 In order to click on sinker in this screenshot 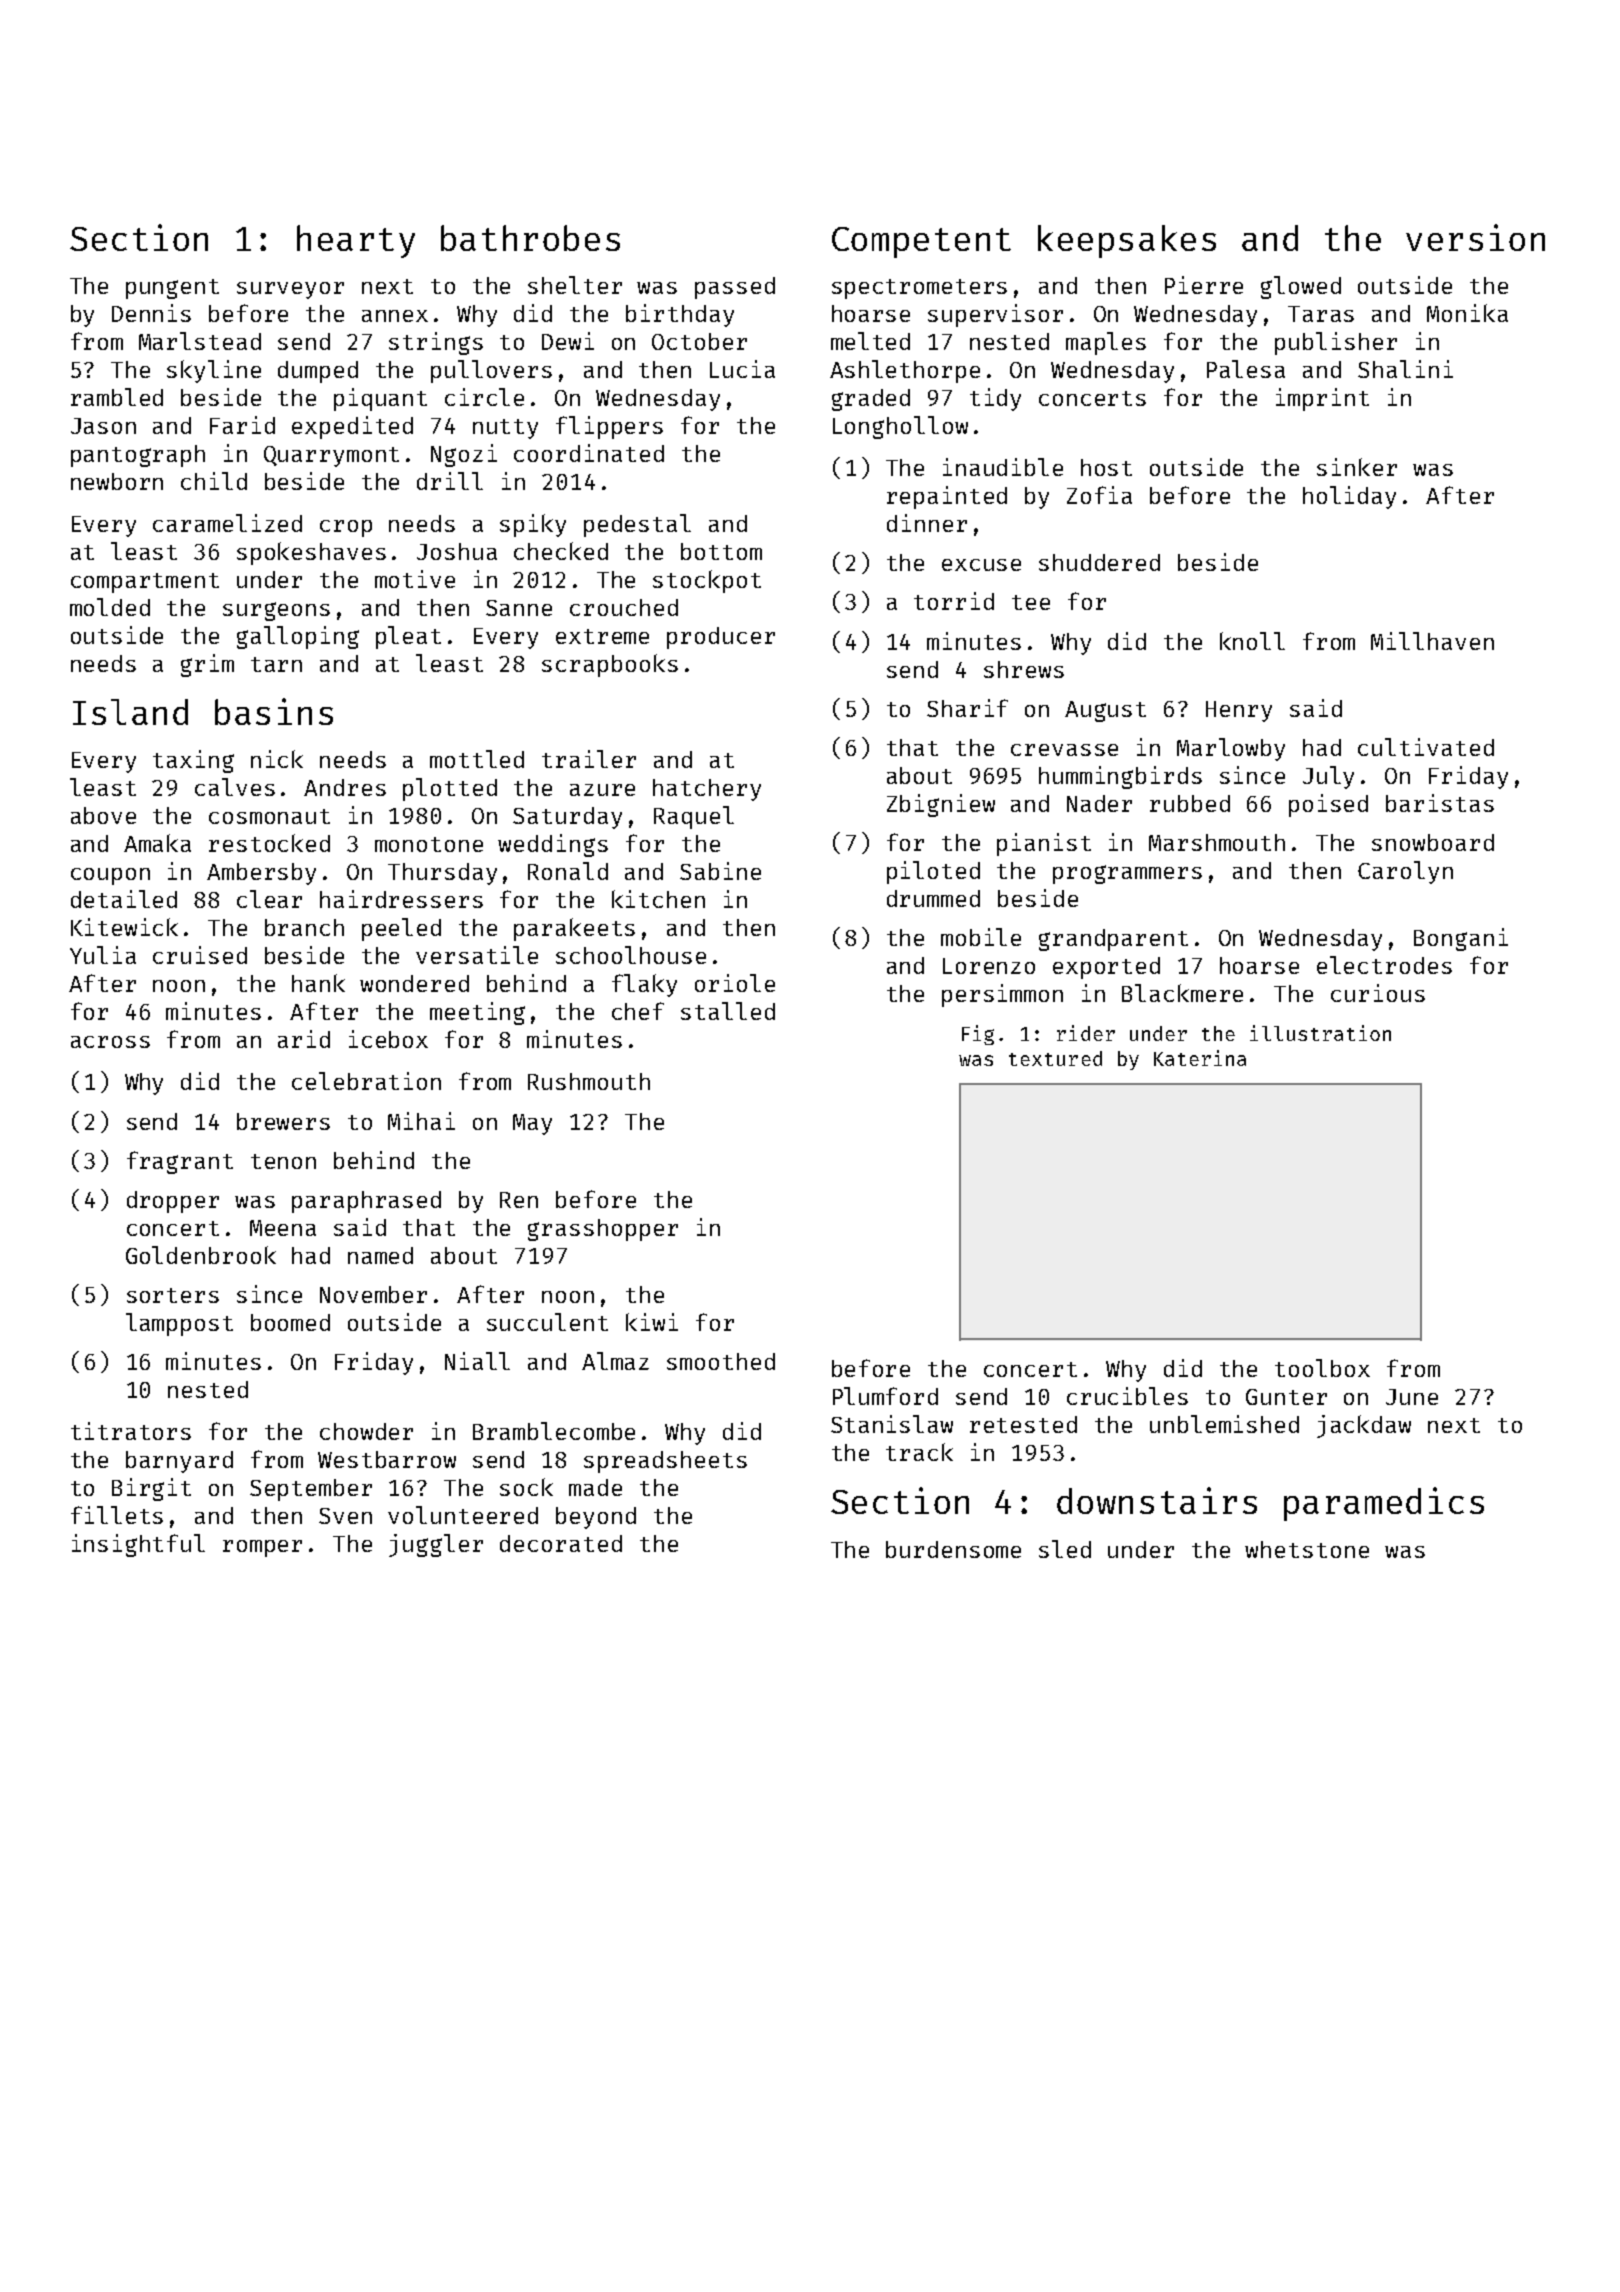, I will do `click(1357, 467)`.
